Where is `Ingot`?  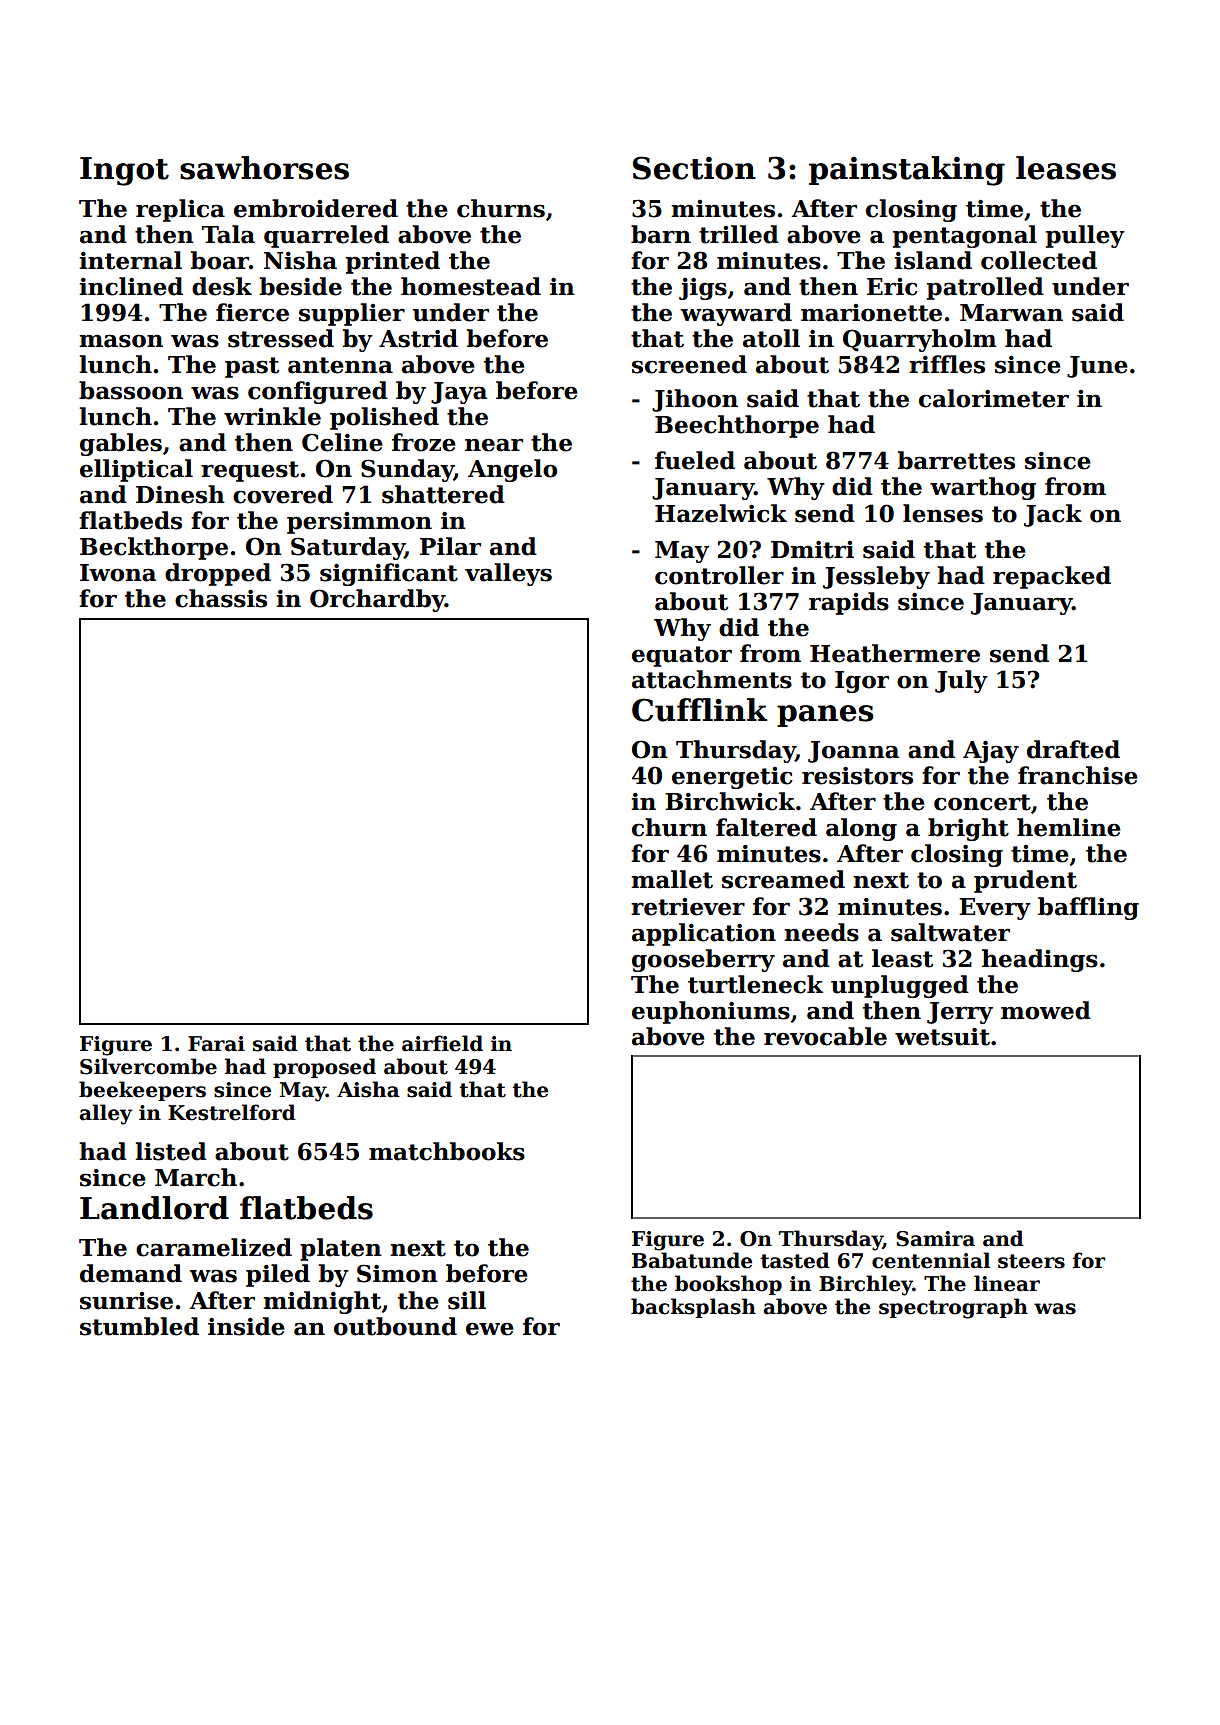 Ingot is located at coordinates (124, 171).
